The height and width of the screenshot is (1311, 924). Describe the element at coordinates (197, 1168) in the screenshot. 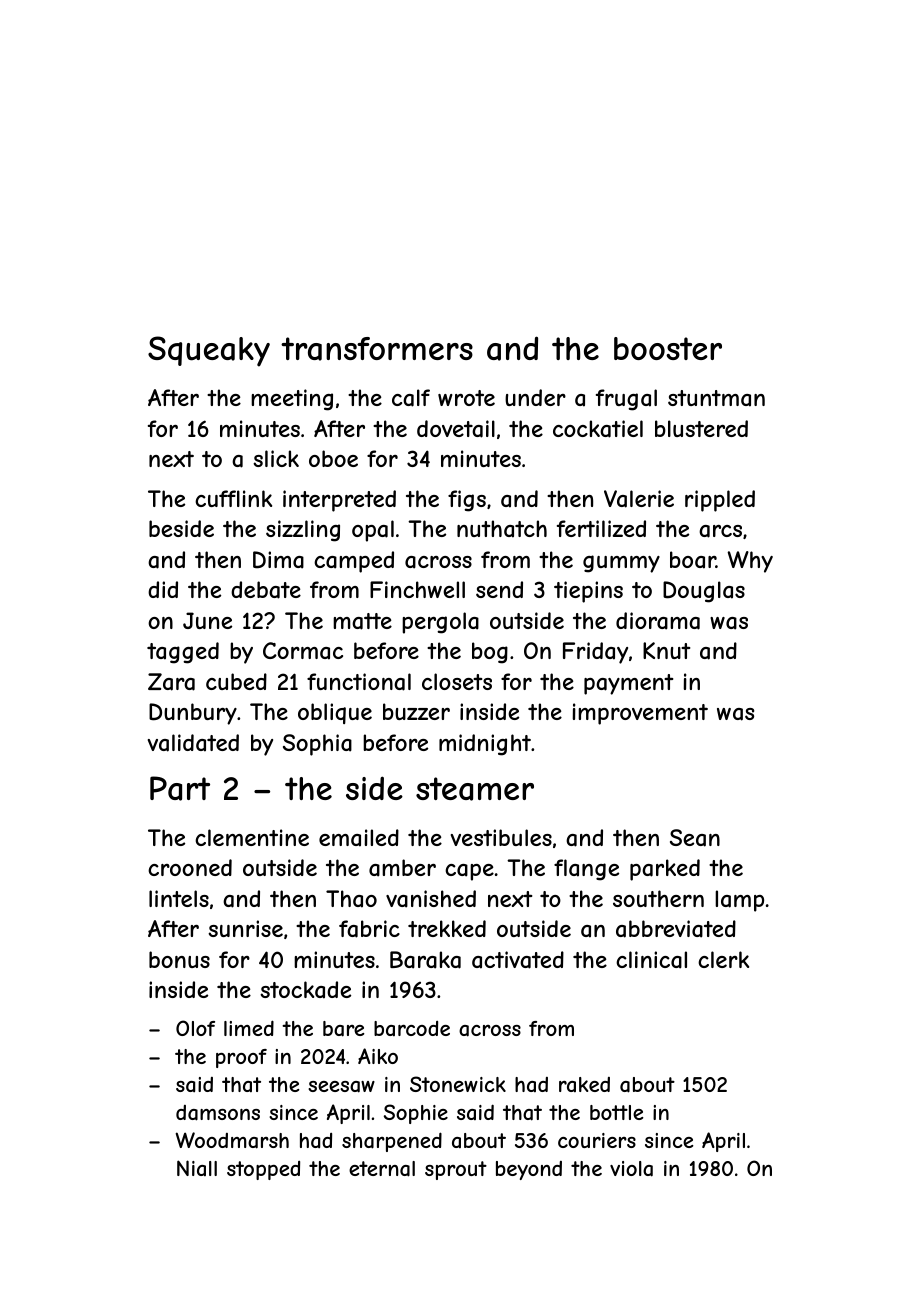

I see `Niall` at that location.
